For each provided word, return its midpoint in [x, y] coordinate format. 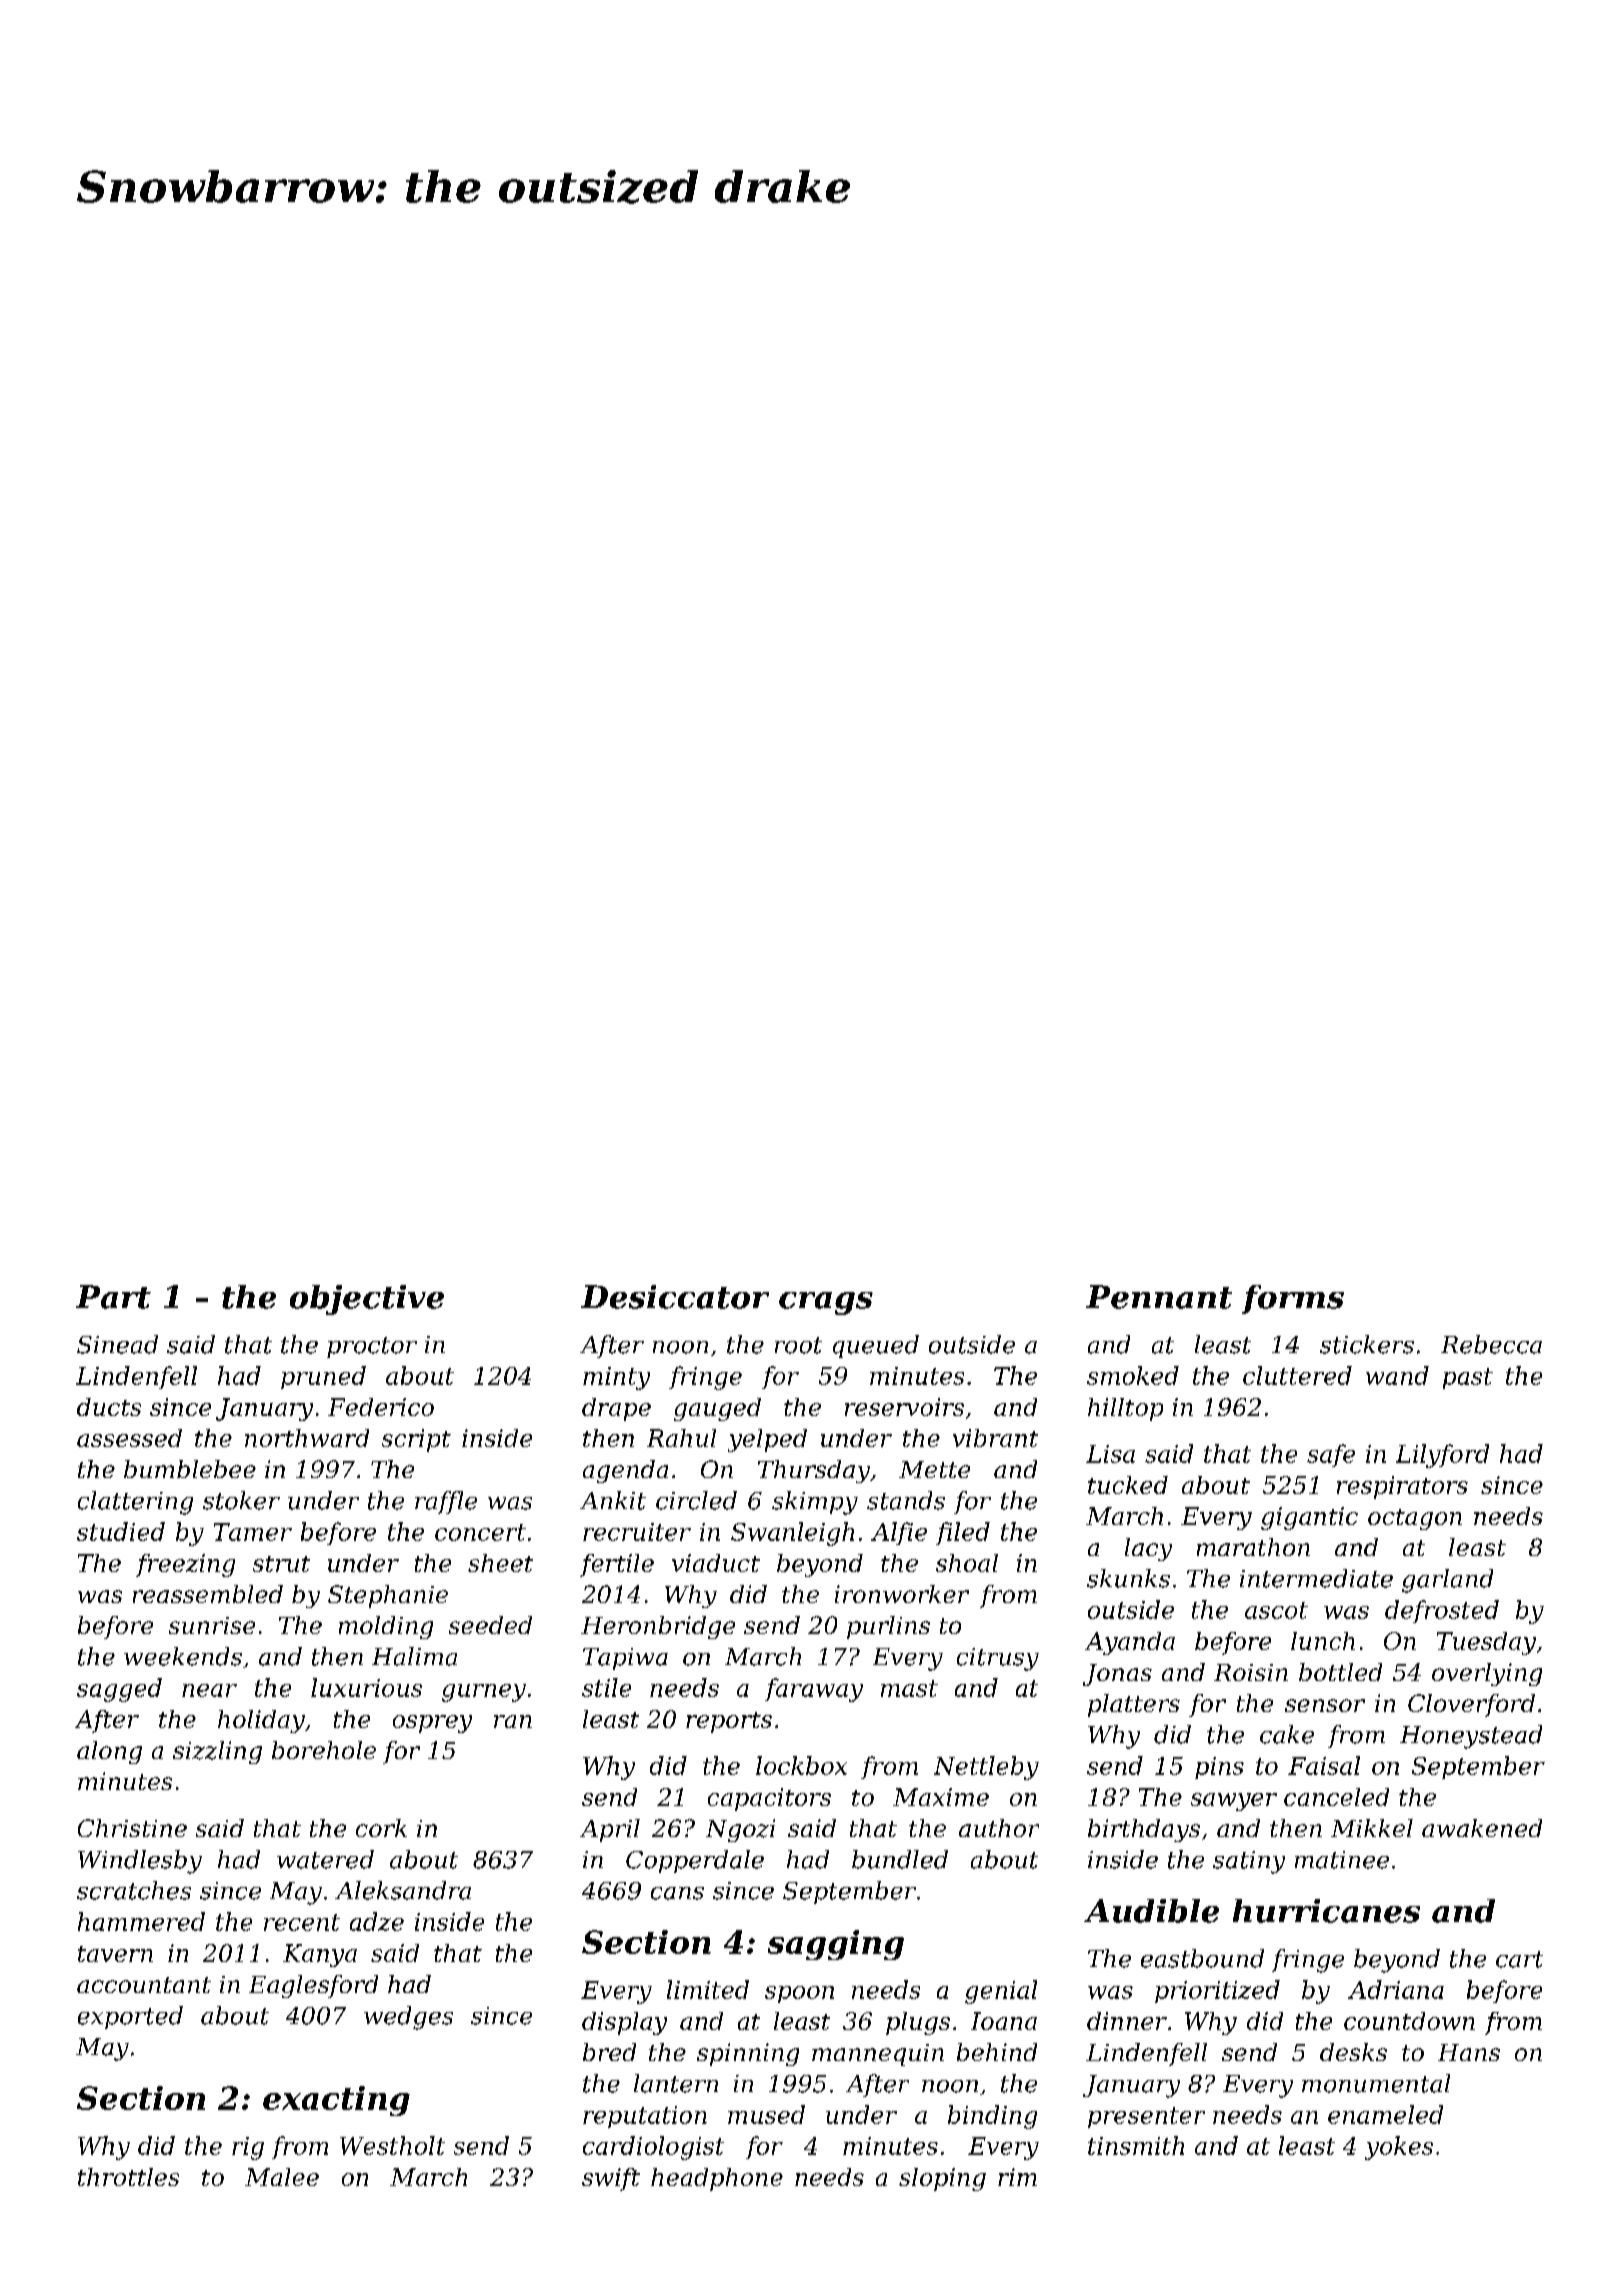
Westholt [392, 2145]
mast [909, 1688]
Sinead [117, 1344]
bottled [1340, 1672]
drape [616, 1409]
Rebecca [1491, 1344]
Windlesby [140, 1862]
